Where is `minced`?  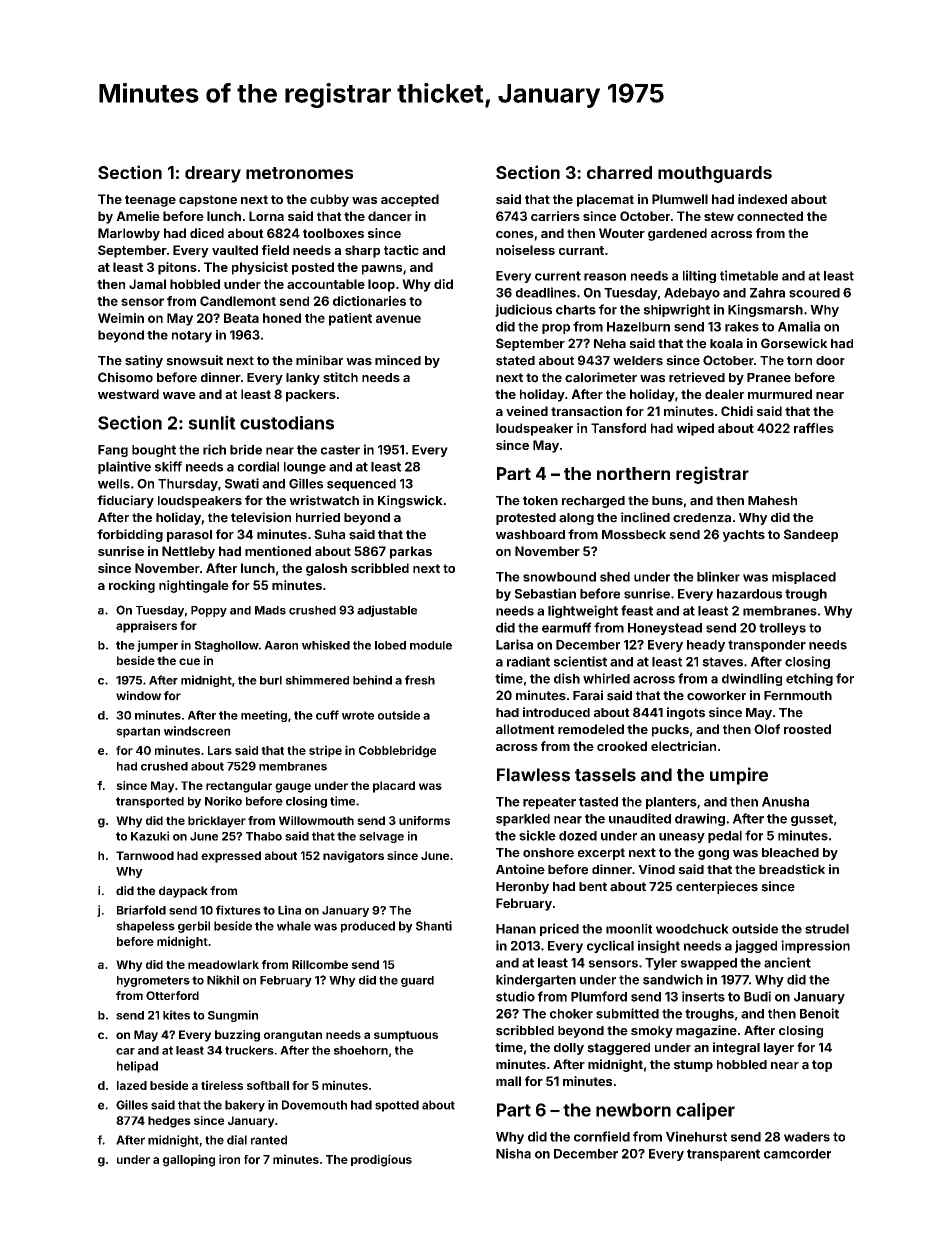
minced is located at coordinates (398, 360).
